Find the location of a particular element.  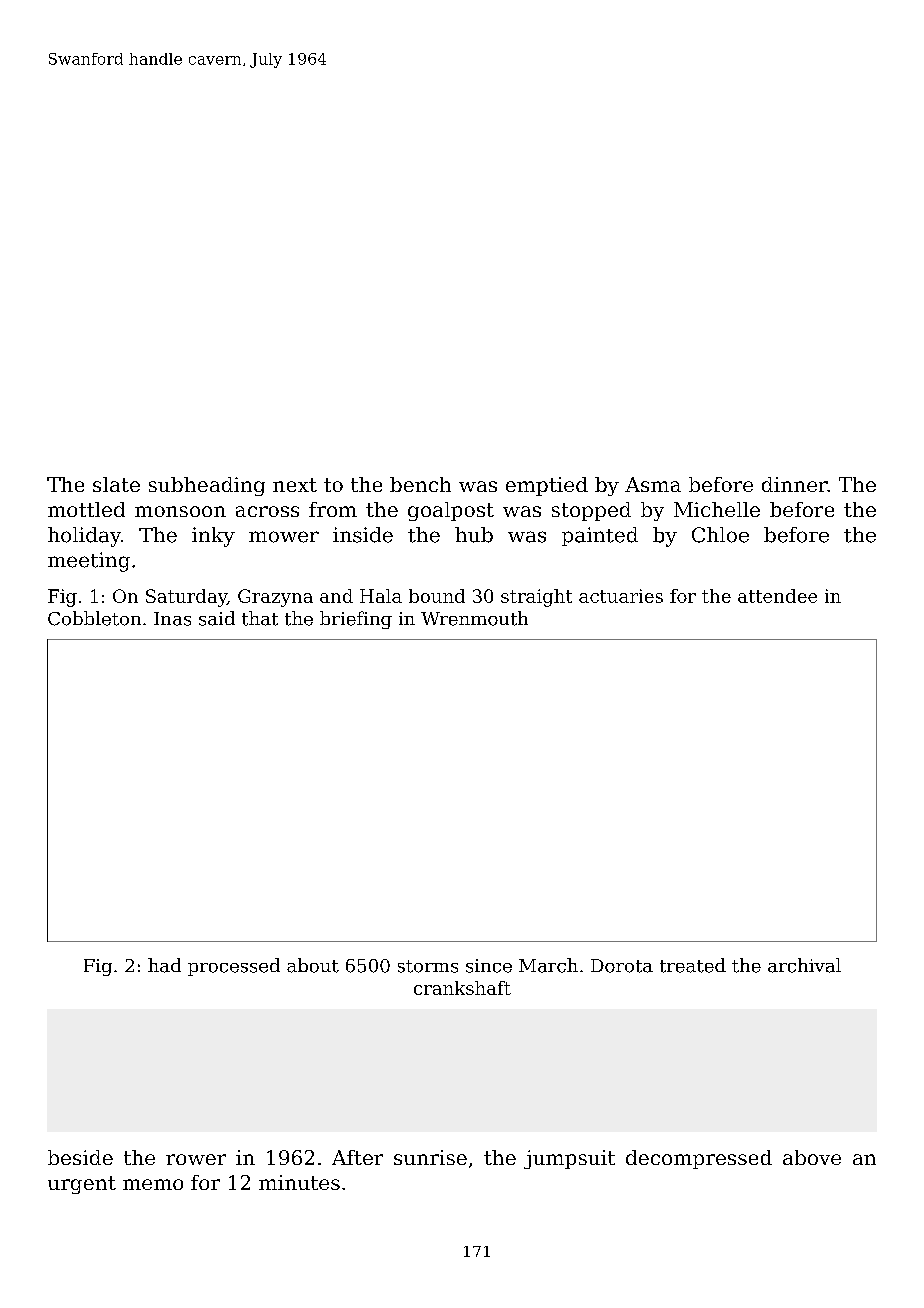

had is located at coordinates (164, 965).
